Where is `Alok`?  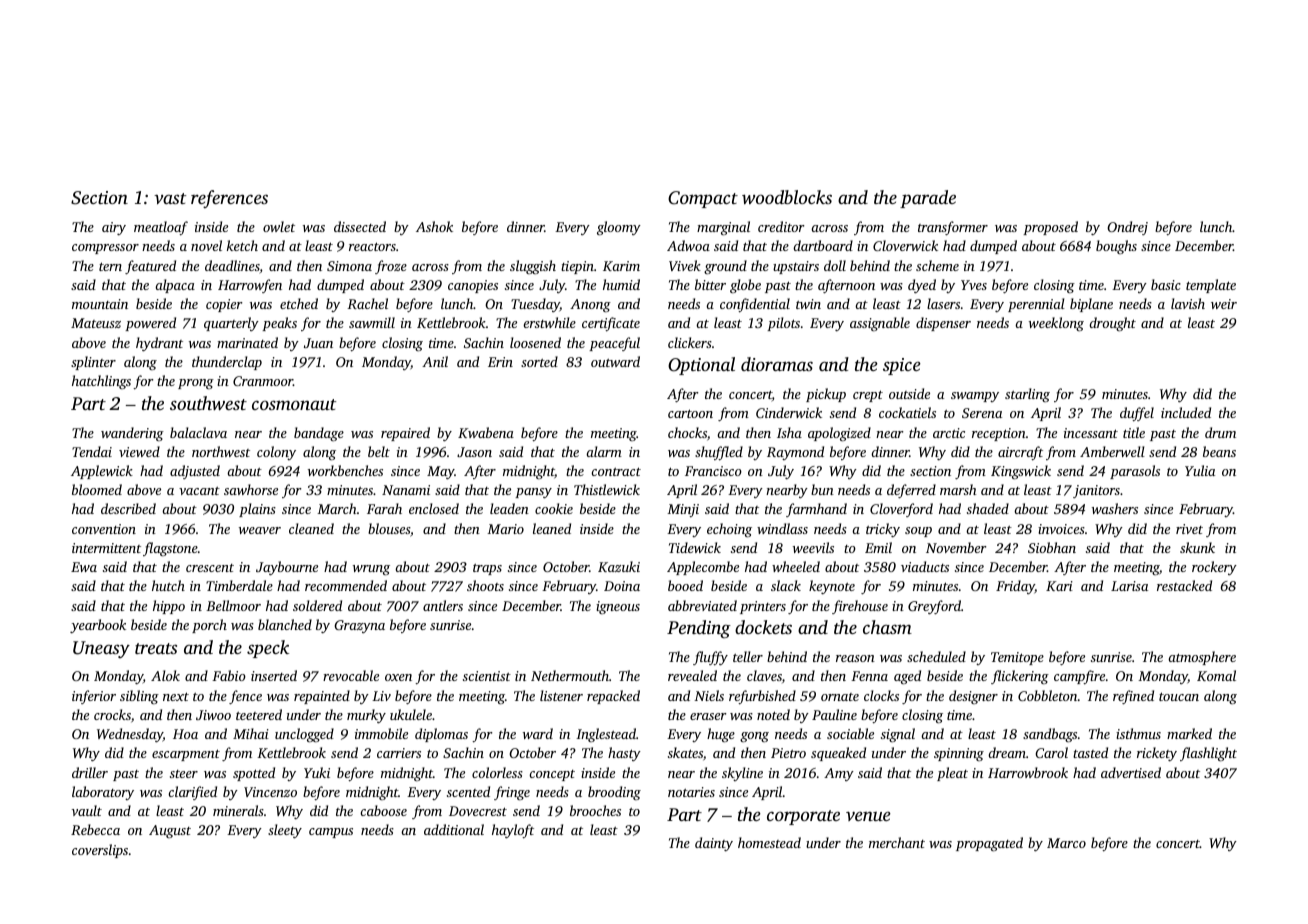 Alok is located at coordinates (165, 675).
